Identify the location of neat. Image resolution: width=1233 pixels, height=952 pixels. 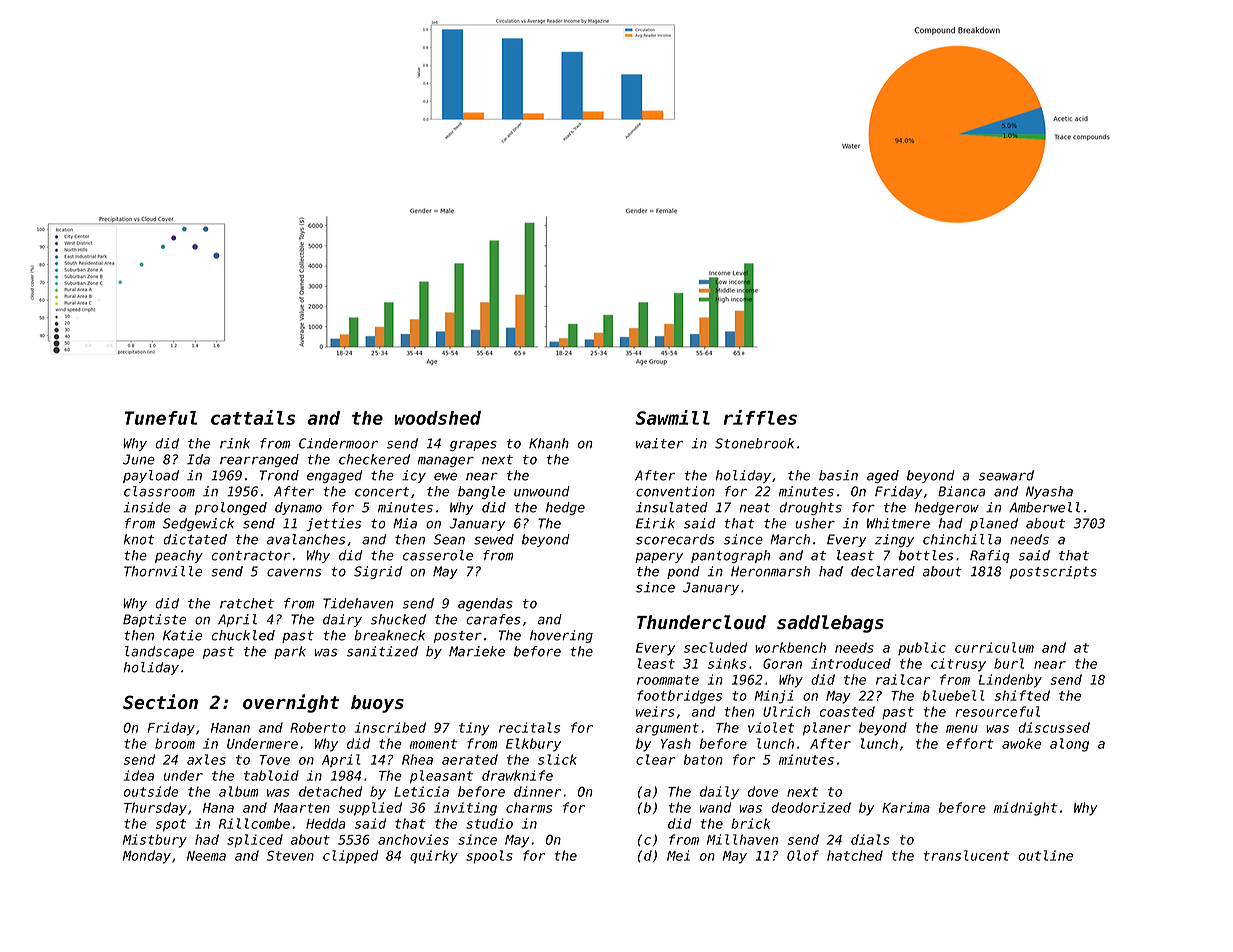
(755, 508).
